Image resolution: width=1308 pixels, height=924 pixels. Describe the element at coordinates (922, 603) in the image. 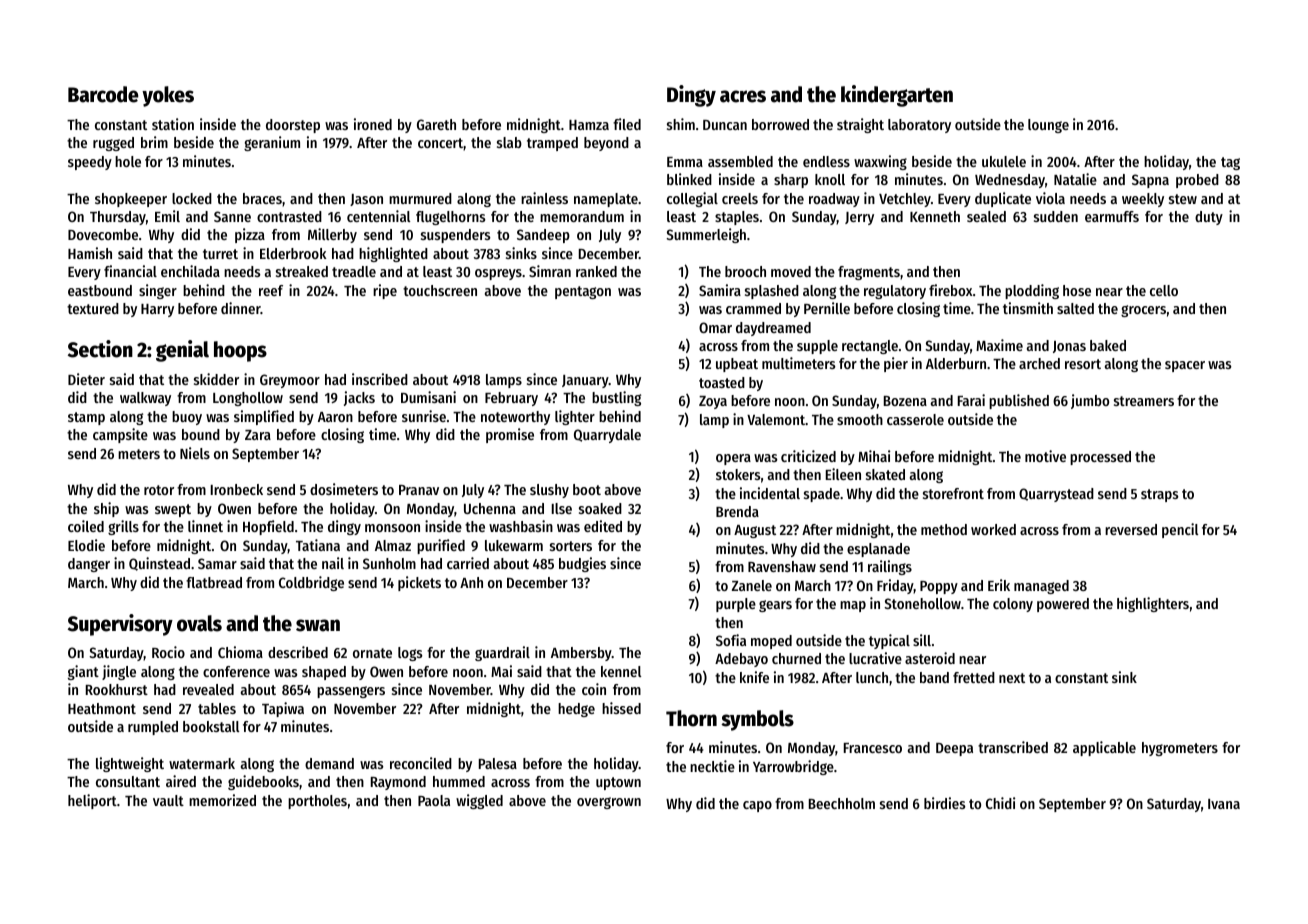

I see `Stonehollow` at that location.
